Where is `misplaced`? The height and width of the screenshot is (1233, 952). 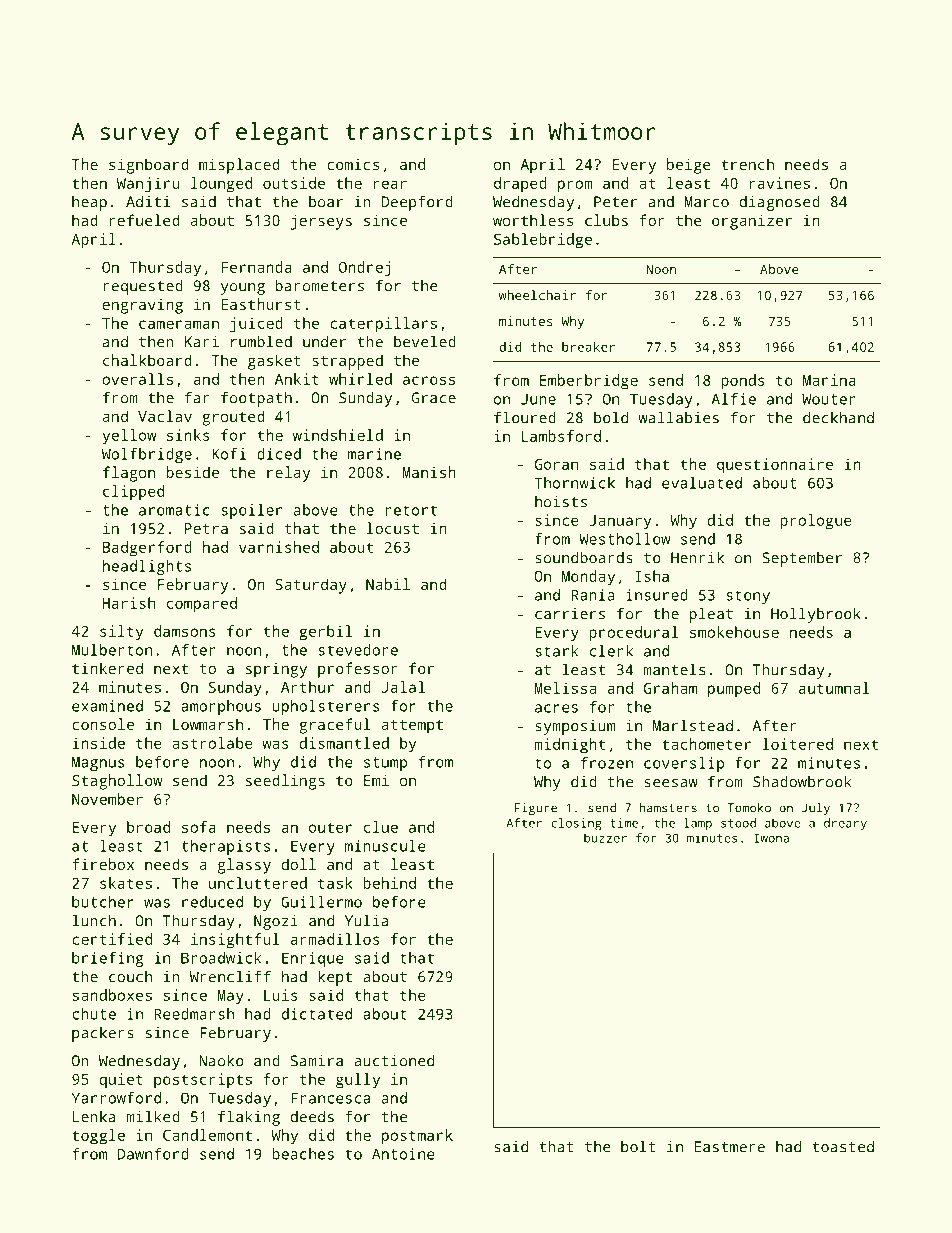
misplaced is located at coordinates (239, 166).
